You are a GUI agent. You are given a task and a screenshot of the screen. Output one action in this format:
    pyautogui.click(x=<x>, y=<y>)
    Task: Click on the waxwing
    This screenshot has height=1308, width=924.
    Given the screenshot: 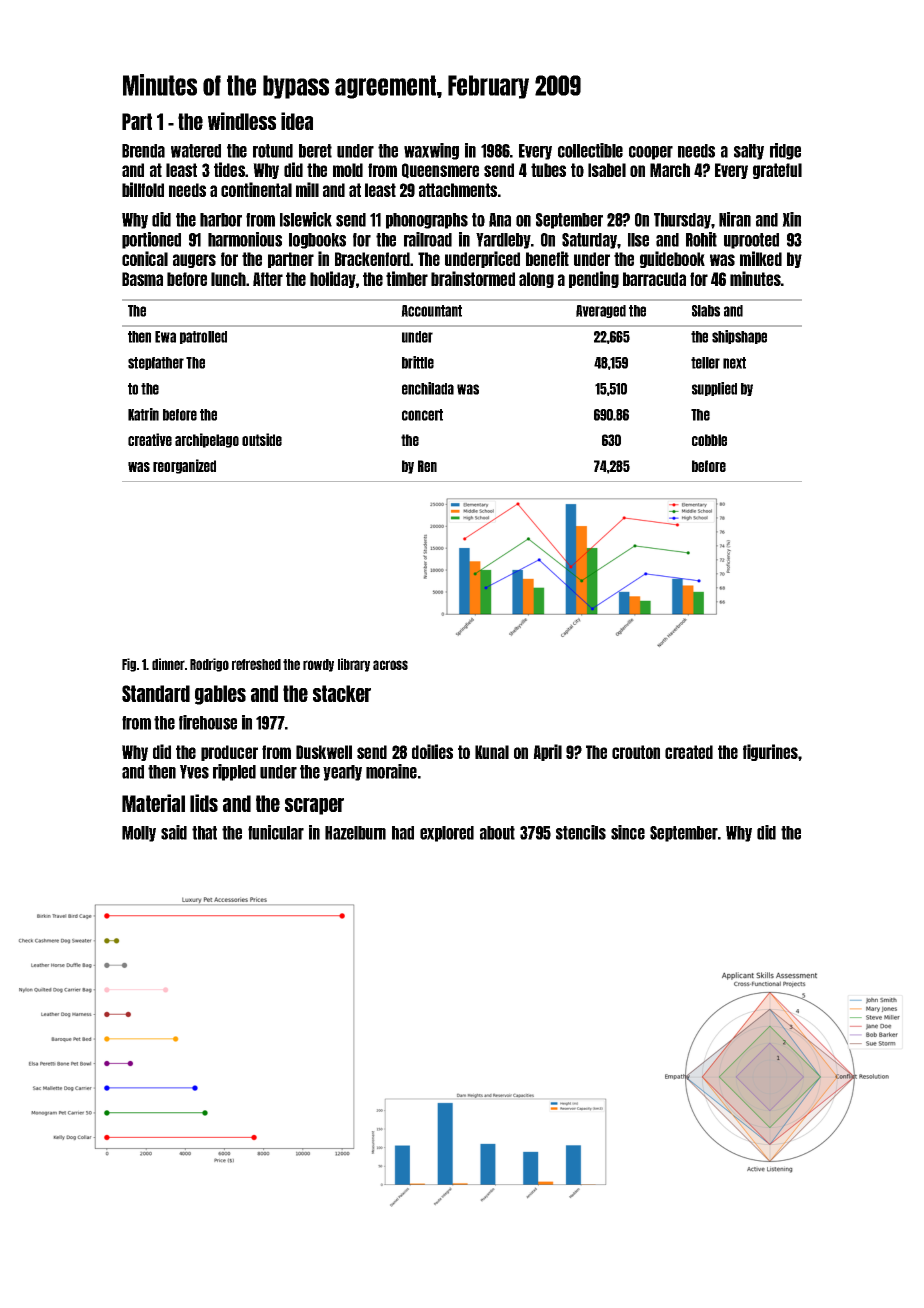 What is the action you would take?
    pyautogui.click(x=431, y=151)
